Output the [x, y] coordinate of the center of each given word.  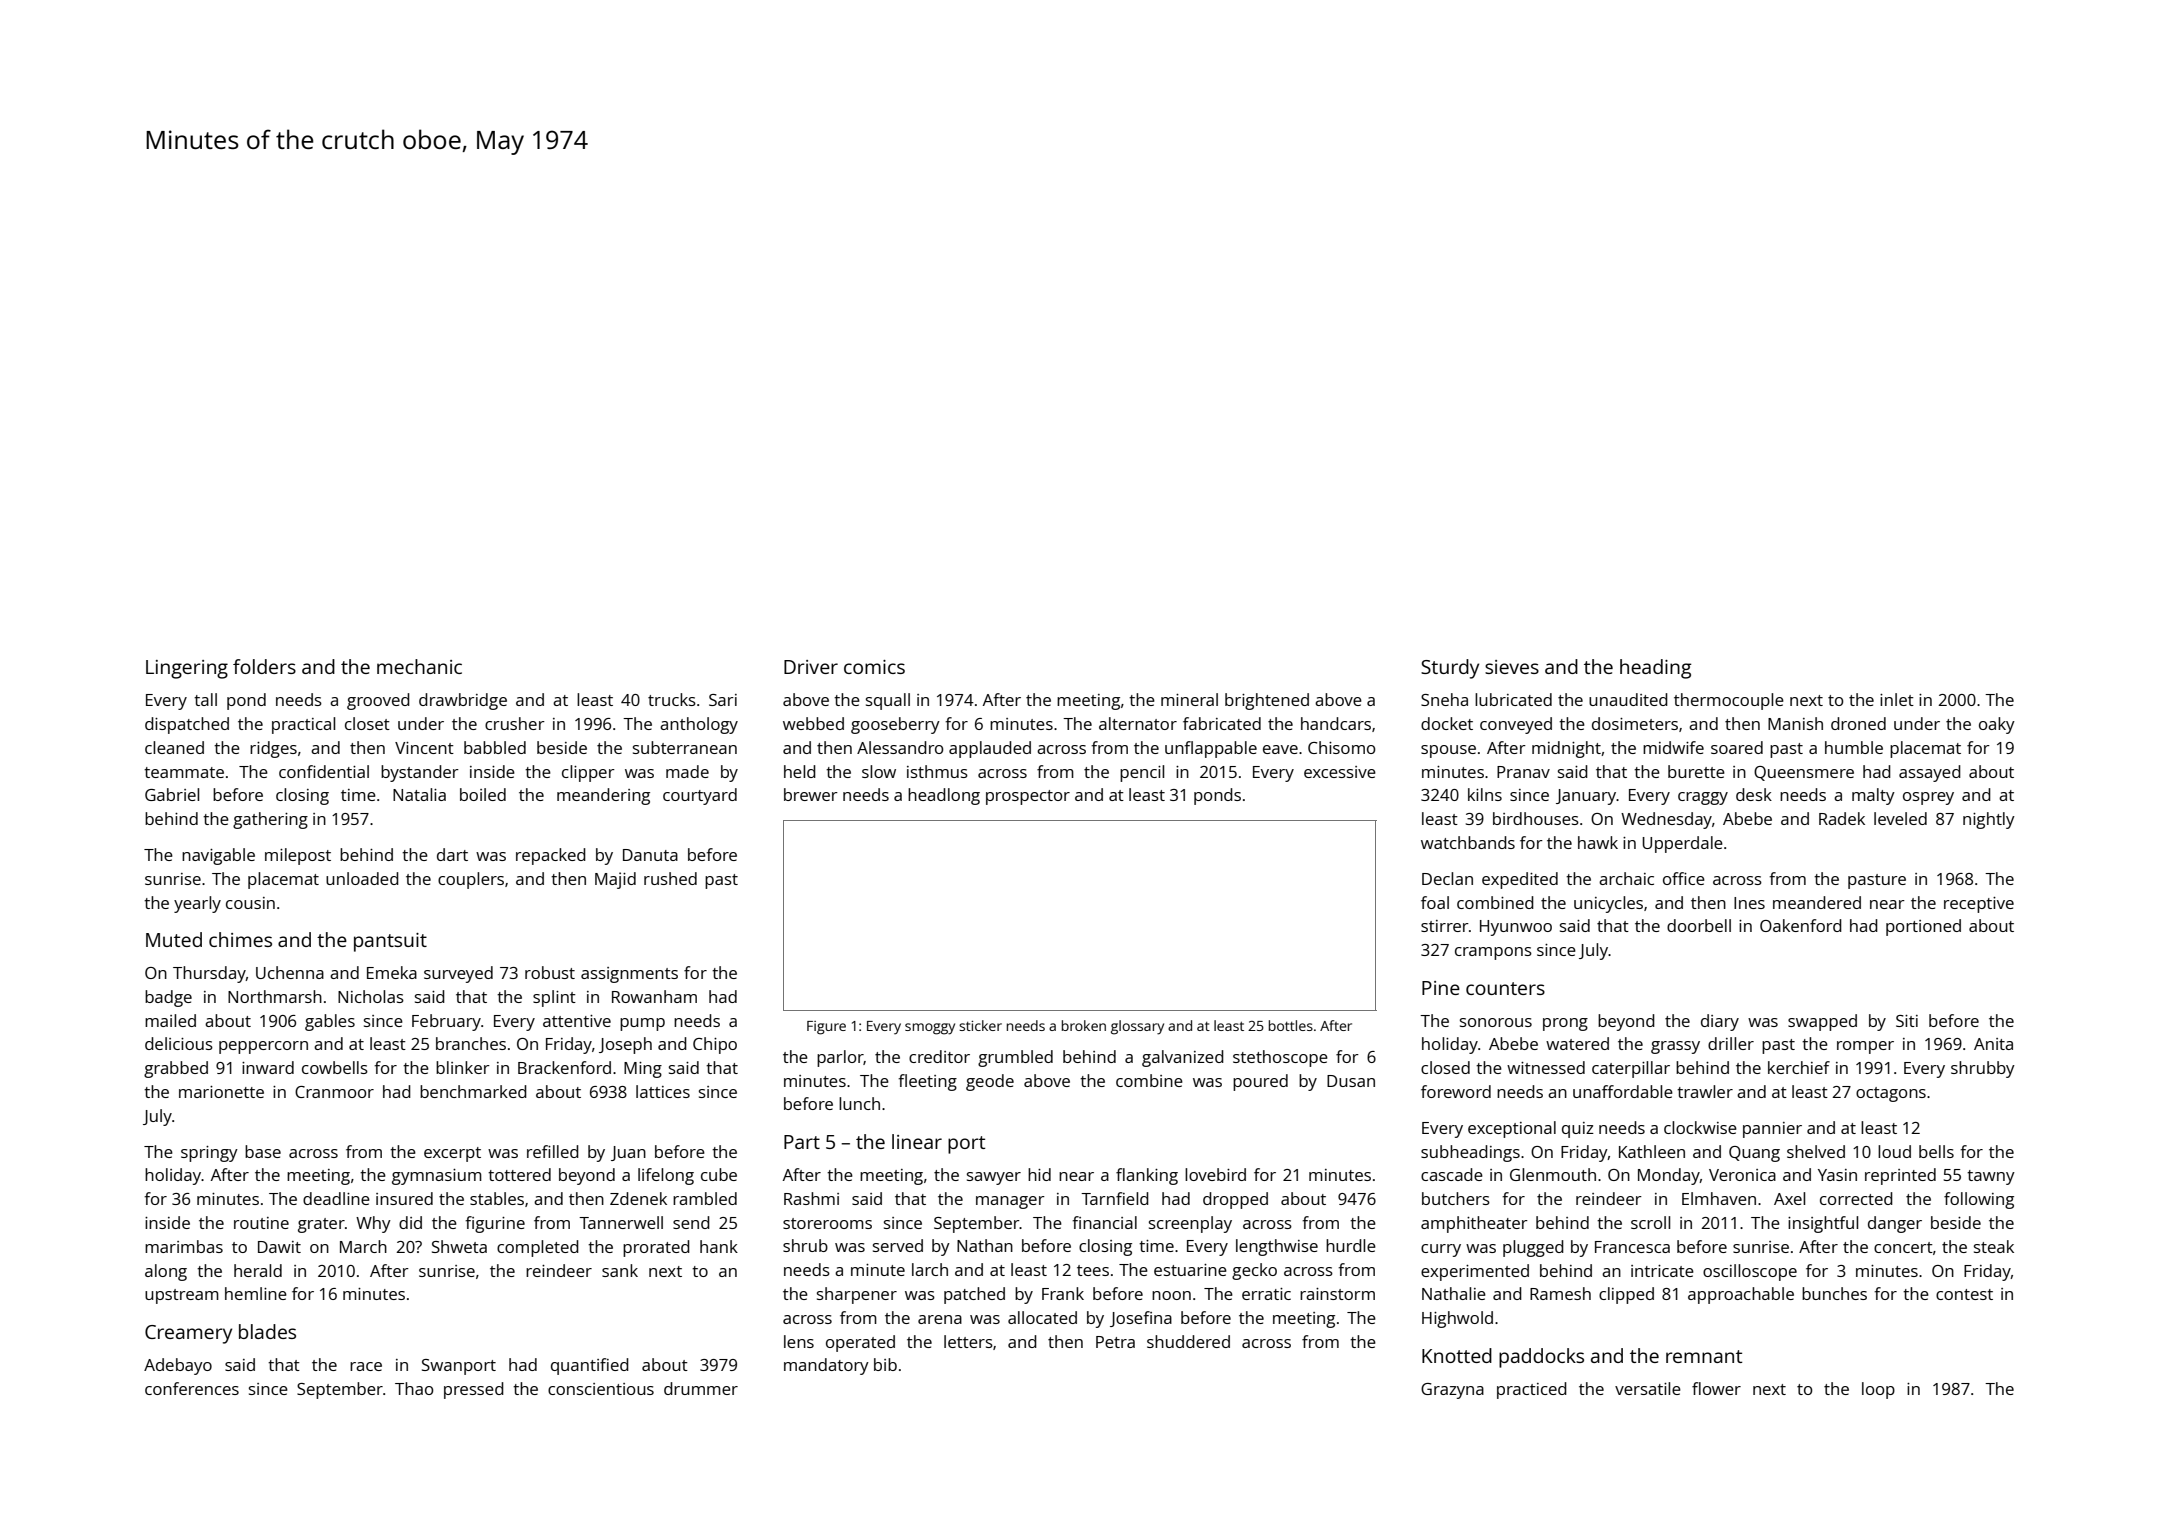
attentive [577, 1021]
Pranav [1523, 772]
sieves [1512, 667]
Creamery [188, 1334]
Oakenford [1801, 925]
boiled [483, 794]
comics [874, 667]
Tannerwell [621, 1222]
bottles [1291, 1025]
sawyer [994, 1178]
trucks [672, 699]
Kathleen [1652, 1151]
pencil [1142, 773]
